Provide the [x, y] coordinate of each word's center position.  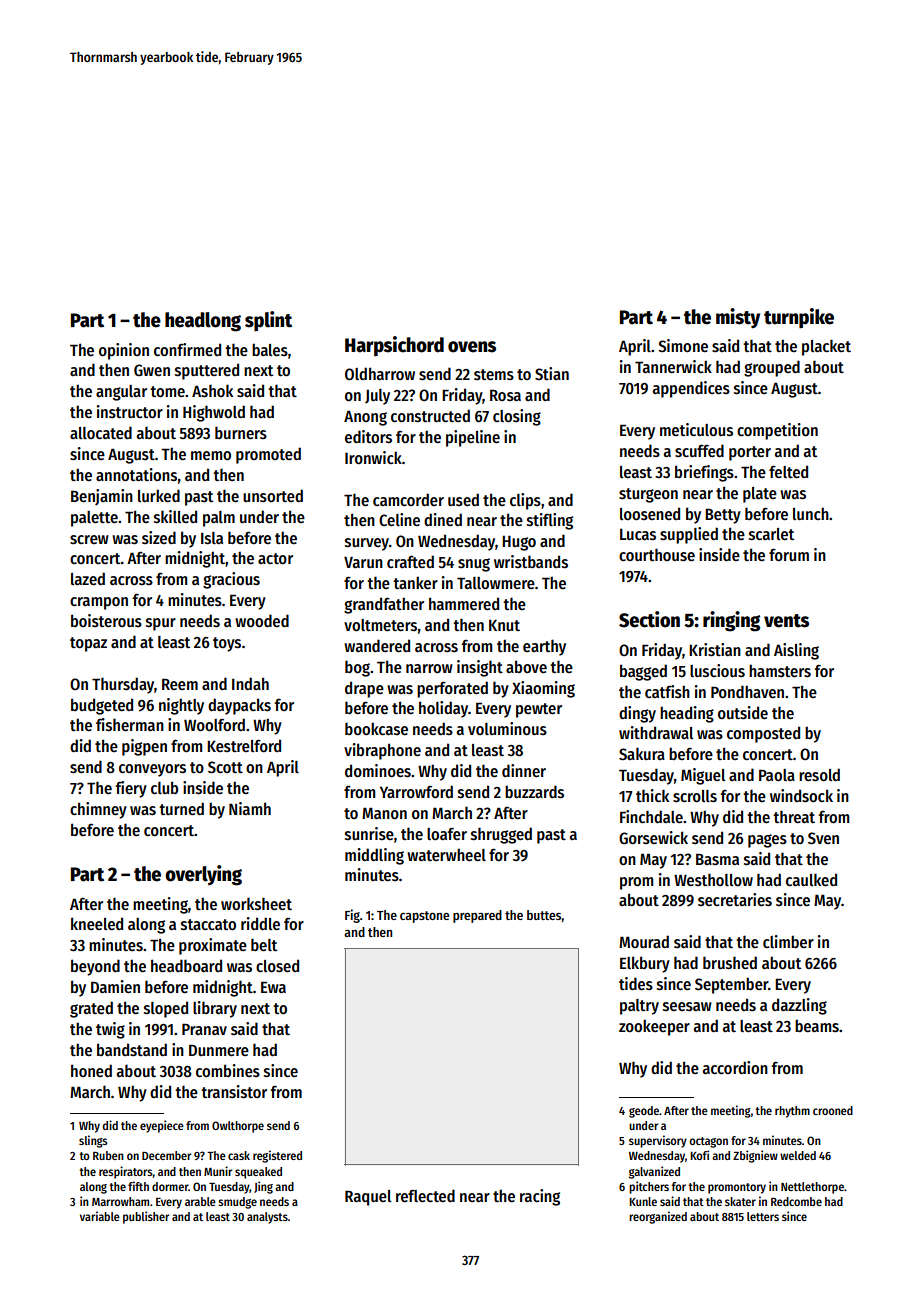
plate [760, 495]
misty [738, 318]
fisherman [130, 725]
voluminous [507, 728]
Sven [823, 838]
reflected [425, 1195]
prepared [477, 916]
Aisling [796, 651]
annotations [136, 475]
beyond [95, 967]
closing [517, 417]
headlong [203, 322]
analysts [267, 1218]
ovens [472, 347]
